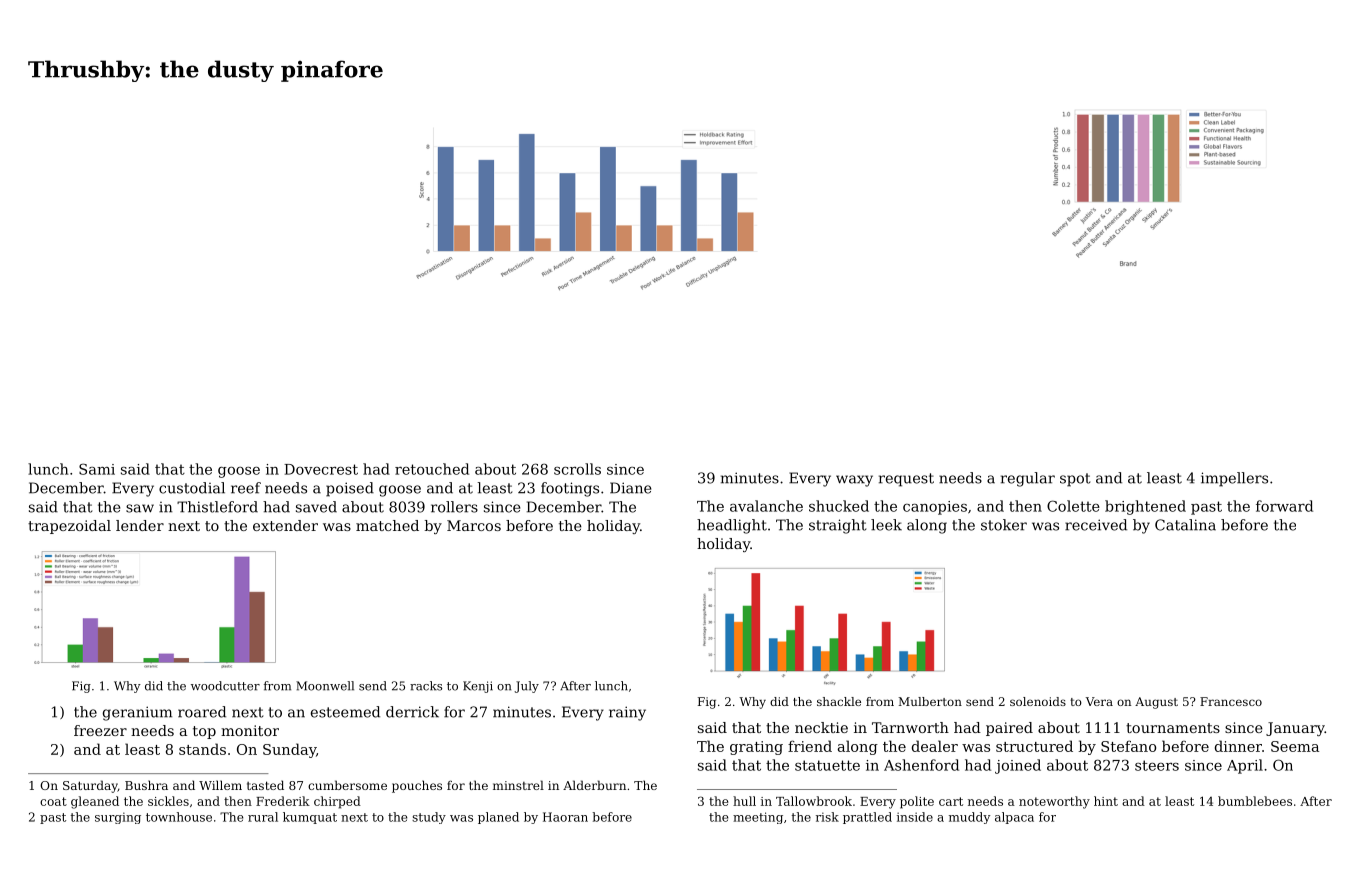 The width and height of the document is (1372, 887). Describe the element at coordinates (1255, 801) in the document. I see `bumblebees` at that location.
